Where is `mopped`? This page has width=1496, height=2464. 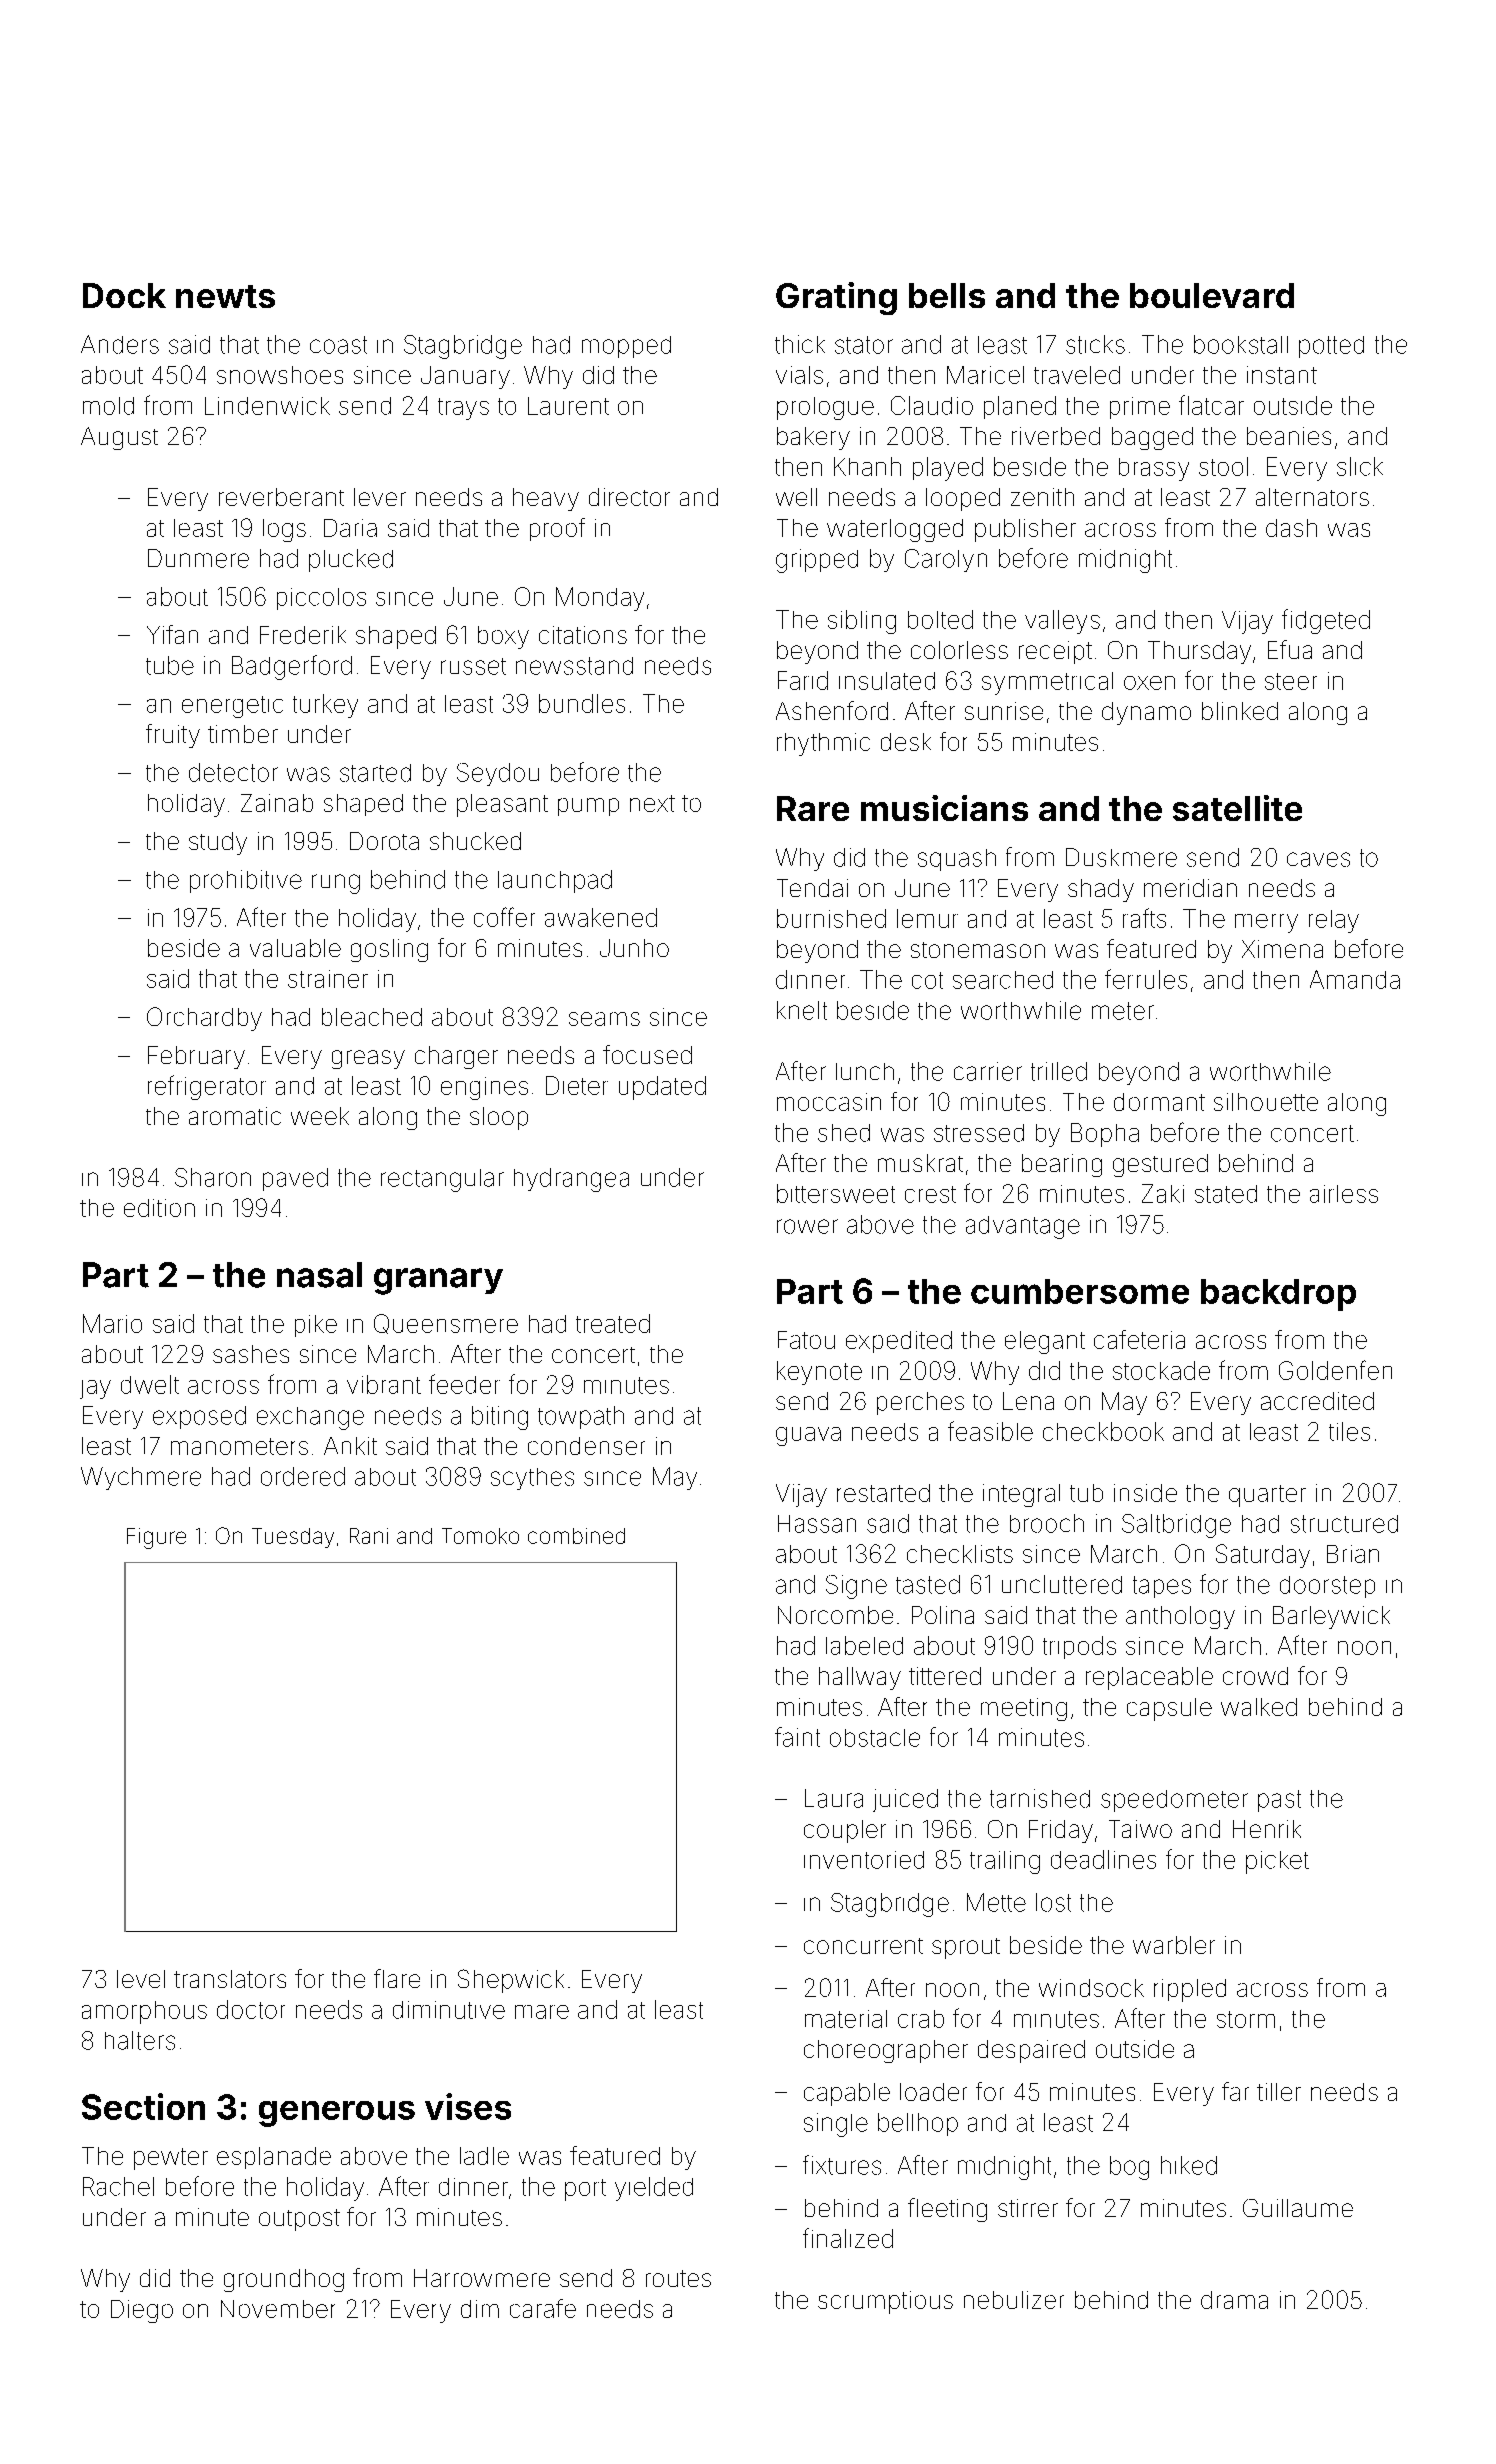
mopped is located at coordinates (626, 347).
